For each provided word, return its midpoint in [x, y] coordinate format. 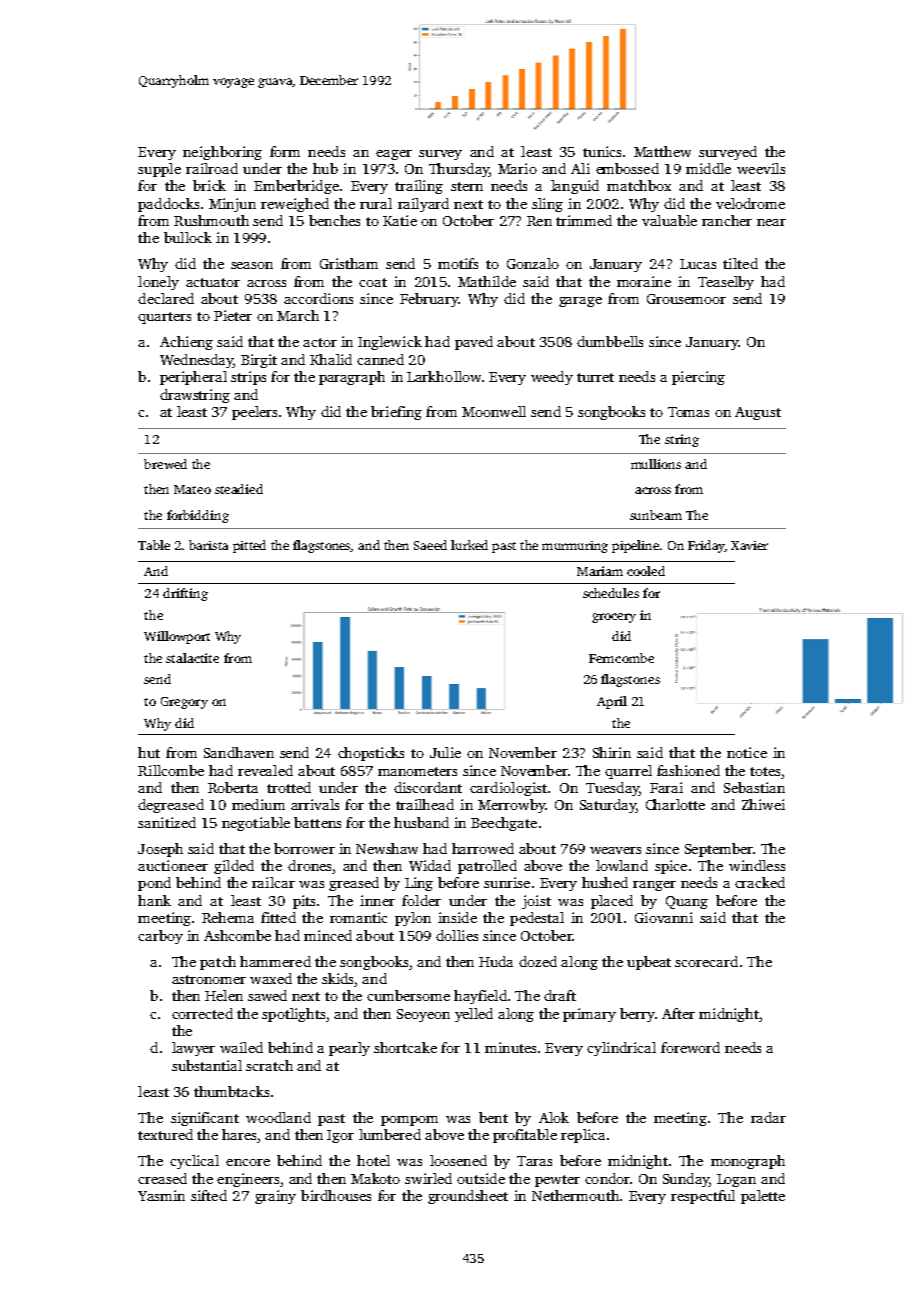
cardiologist [508, 789]
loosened [458, 1160]
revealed [265, 770]
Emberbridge [296, 187]
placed [612, 902]
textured [165, 1134]
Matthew [662, 151]
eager [394, 155]
